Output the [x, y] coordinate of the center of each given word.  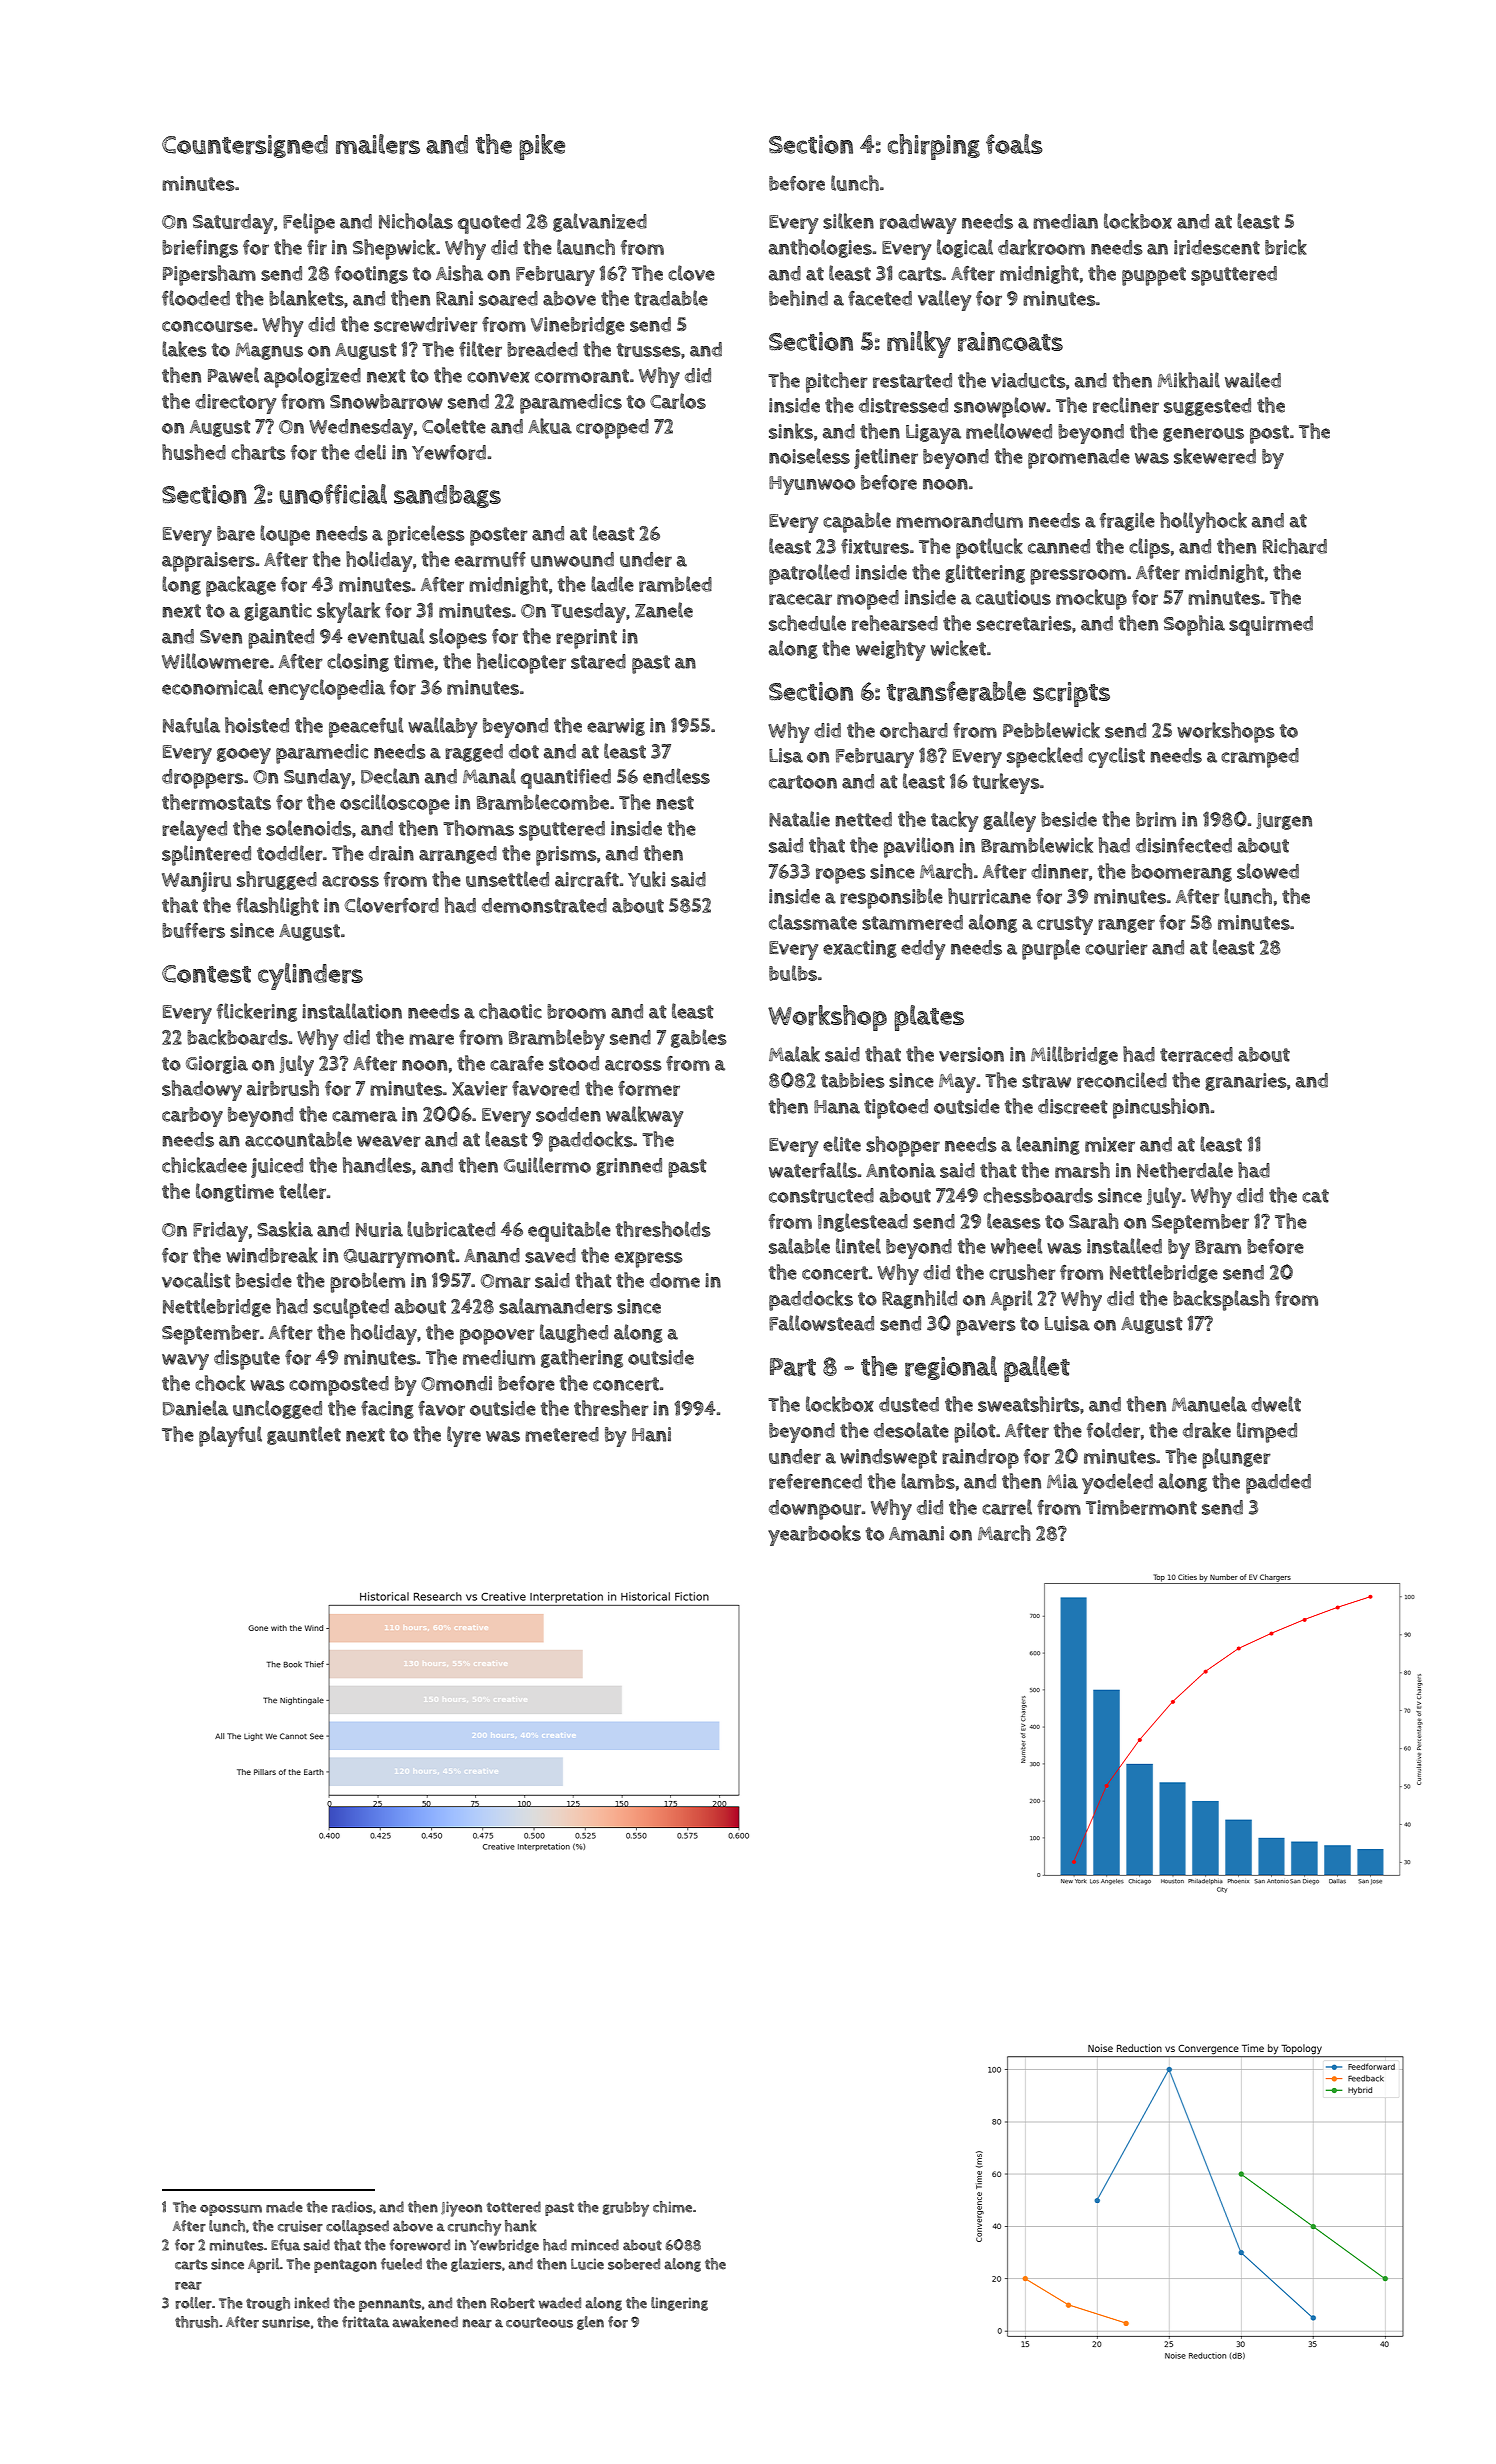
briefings [200, 249]
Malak [794, 1054]
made [284, 2207]
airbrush [283, 1088]
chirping [934, 147]
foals [1014, 144]
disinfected [1184, 845]
